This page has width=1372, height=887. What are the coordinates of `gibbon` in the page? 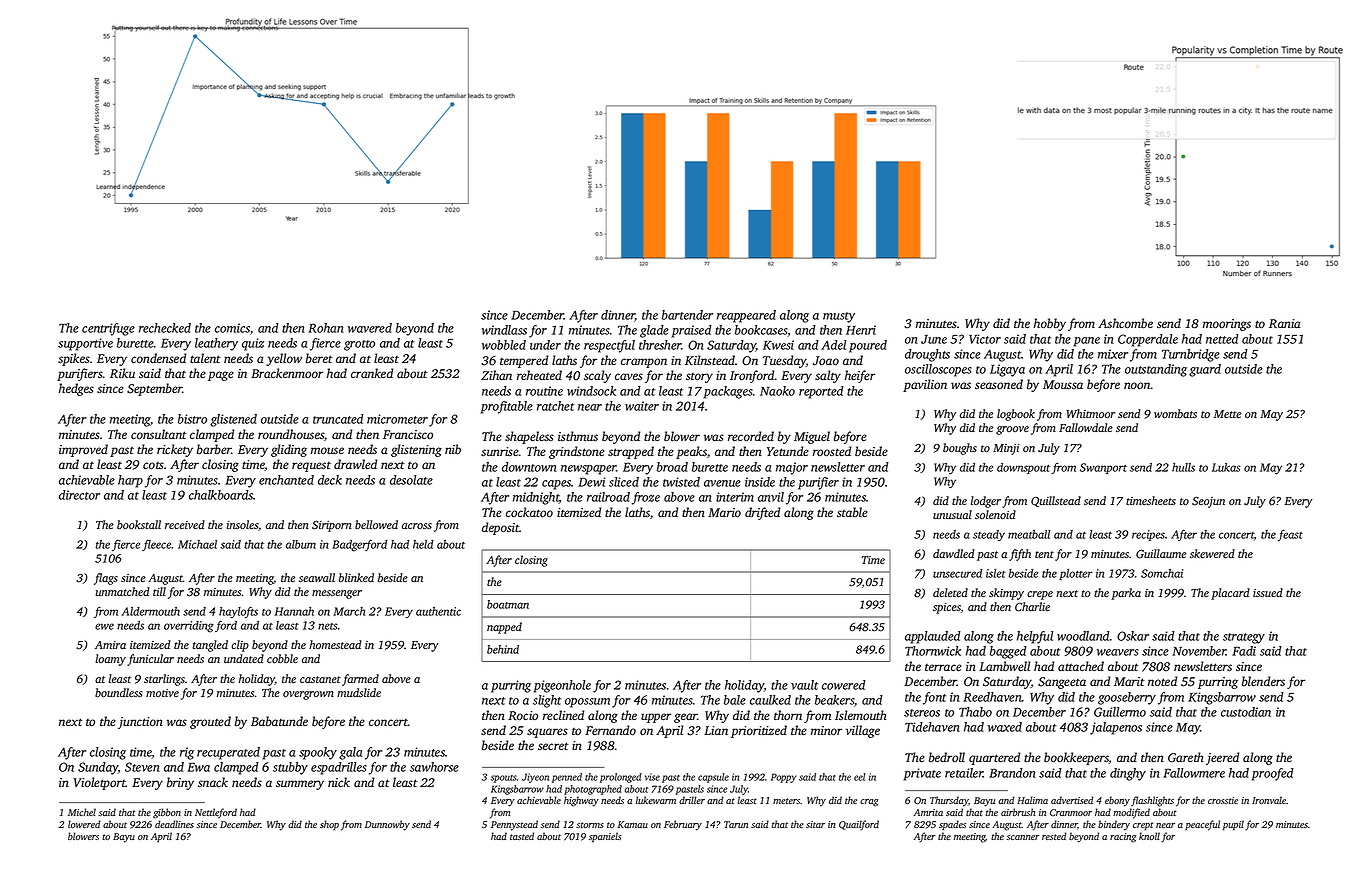 It's located at (167, 813).
